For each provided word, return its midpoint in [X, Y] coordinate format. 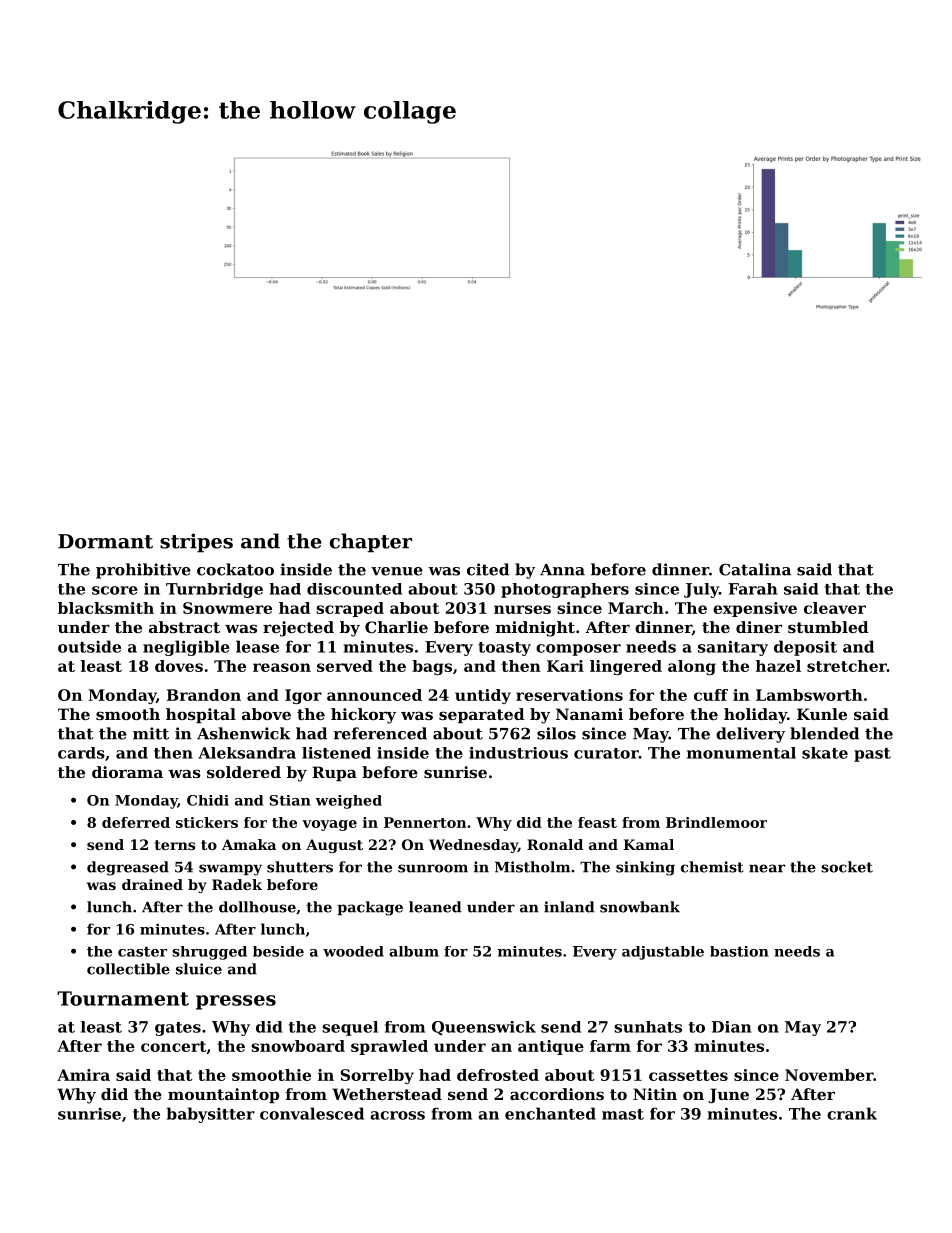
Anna [562, 570]
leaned [435, 907]
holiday [755, 716]
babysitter [211, 1115]
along [692, 667]
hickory [363, 716]
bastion [739, 951]
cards [81, 753]
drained [152, 884]
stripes [196, 543]
